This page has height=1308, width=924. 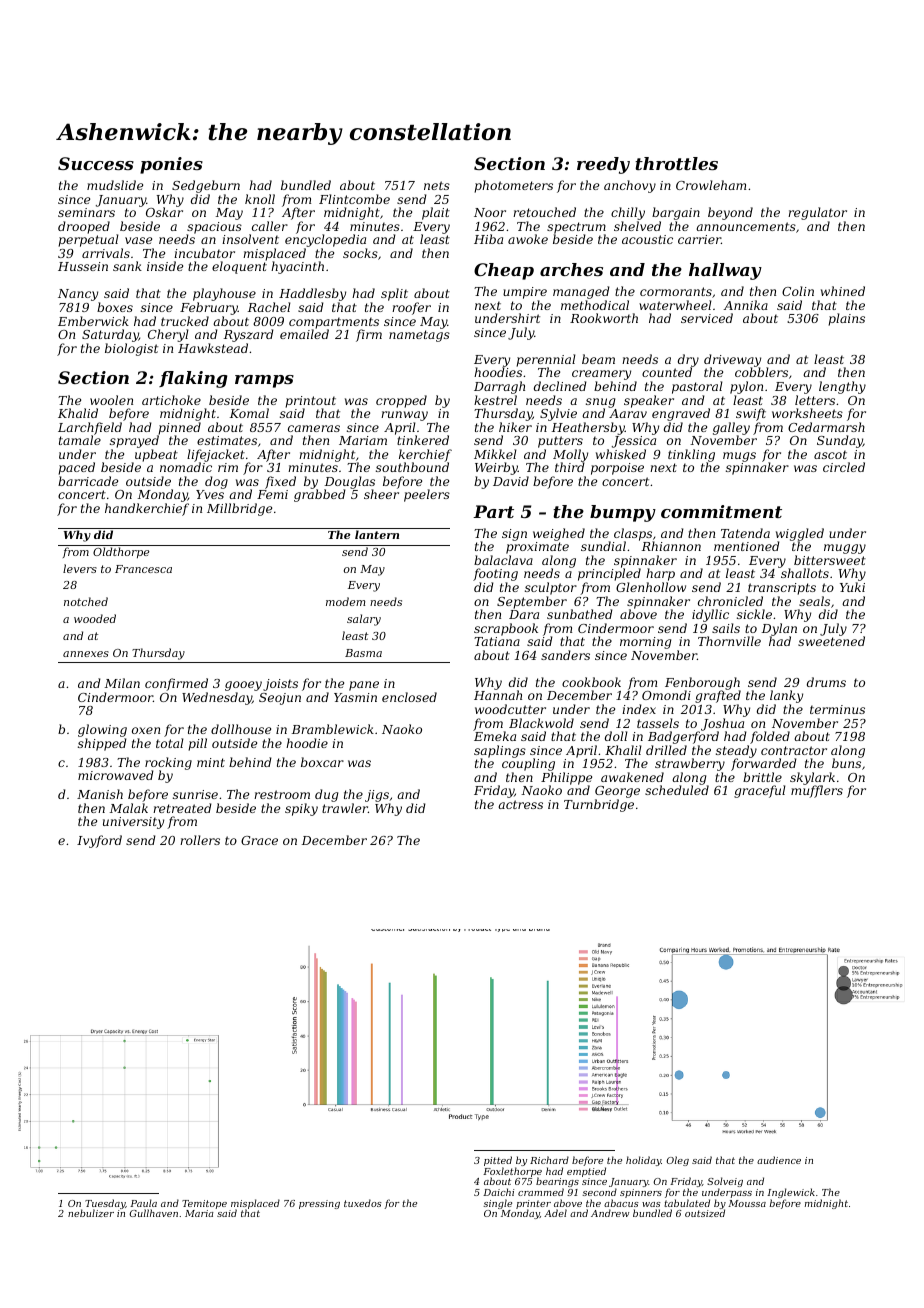 I want to click on woolen, so click(x=111, y=400).
